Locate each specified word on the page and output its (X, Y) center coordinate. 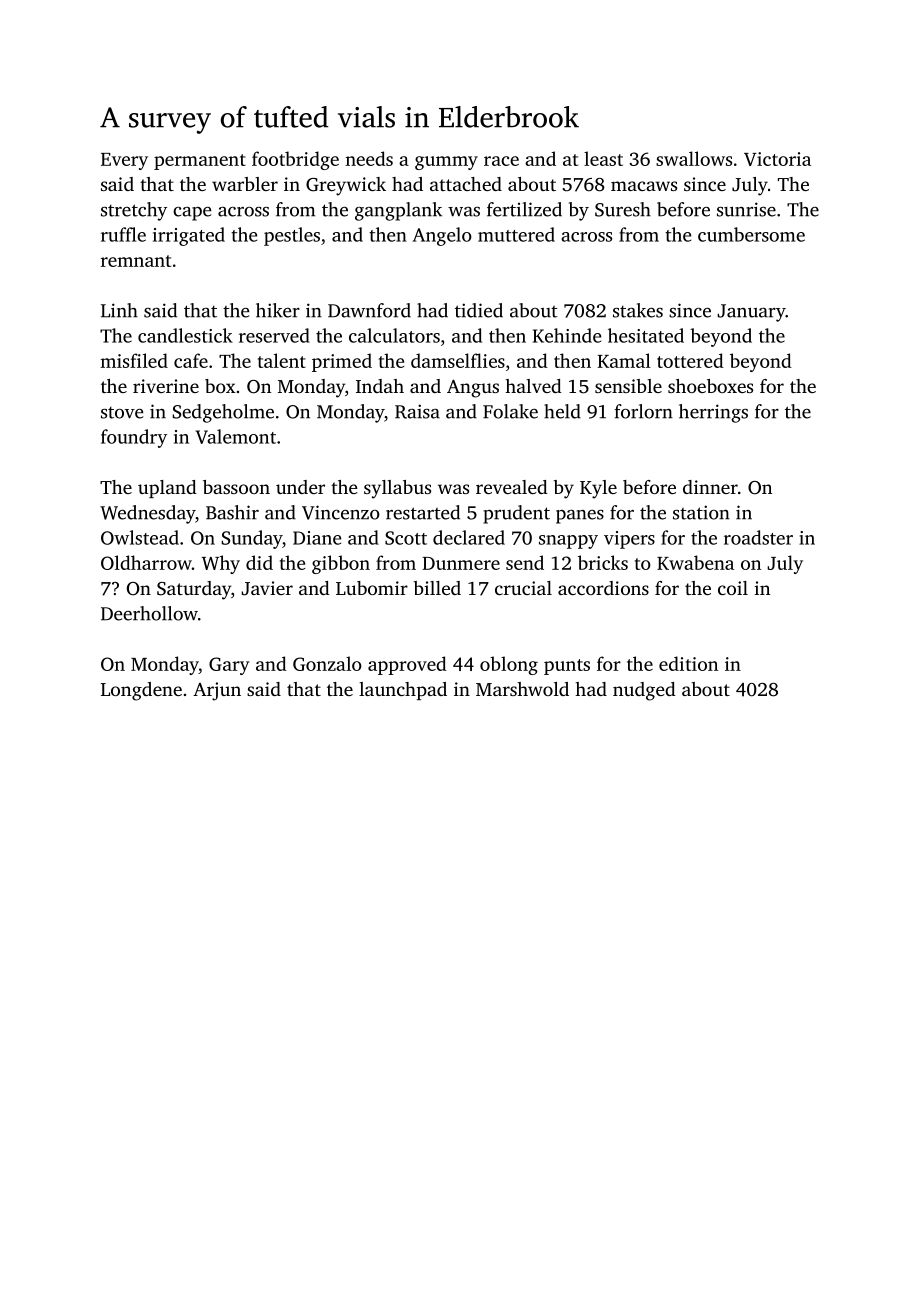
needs (369, 158)
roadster (758, 537)
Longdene (141, 691)
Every (124, 161)
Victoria (777, 159)
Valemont (235, 436)
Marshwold (522, 689)
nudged (644, 691)
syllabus (397, 489)
